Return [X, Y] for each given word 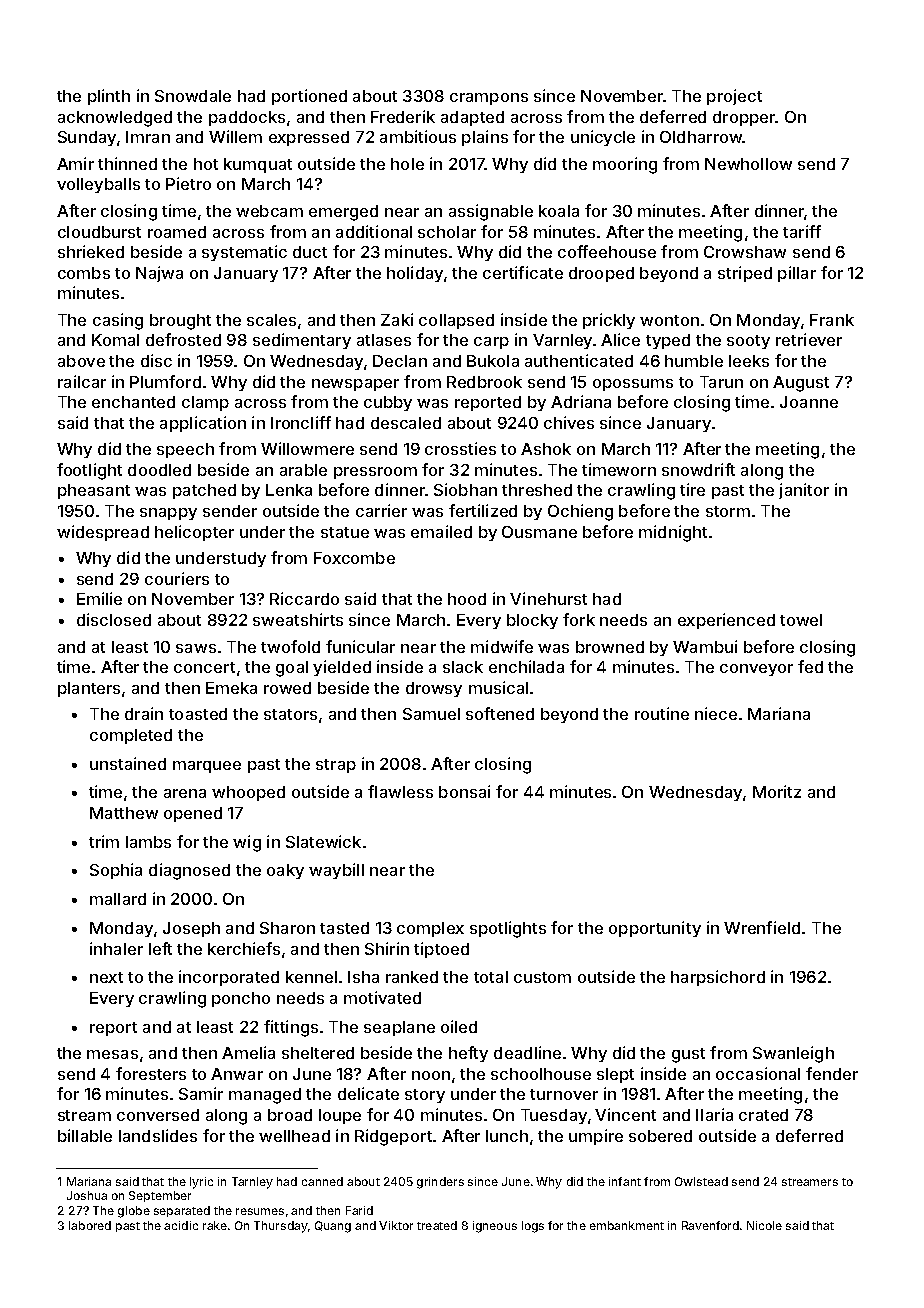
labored [90, 1225]
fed [810, 666]
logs [533, 1227]
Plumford [165, 381]
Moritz [777, 791]
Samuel [431, 714]
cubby [388, 403]
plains [485, 138]
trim [104, 841]
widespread [103, 533]
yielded [342, 668]
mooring [625, 165]
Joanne [809, 402]
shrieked [91, 251]
